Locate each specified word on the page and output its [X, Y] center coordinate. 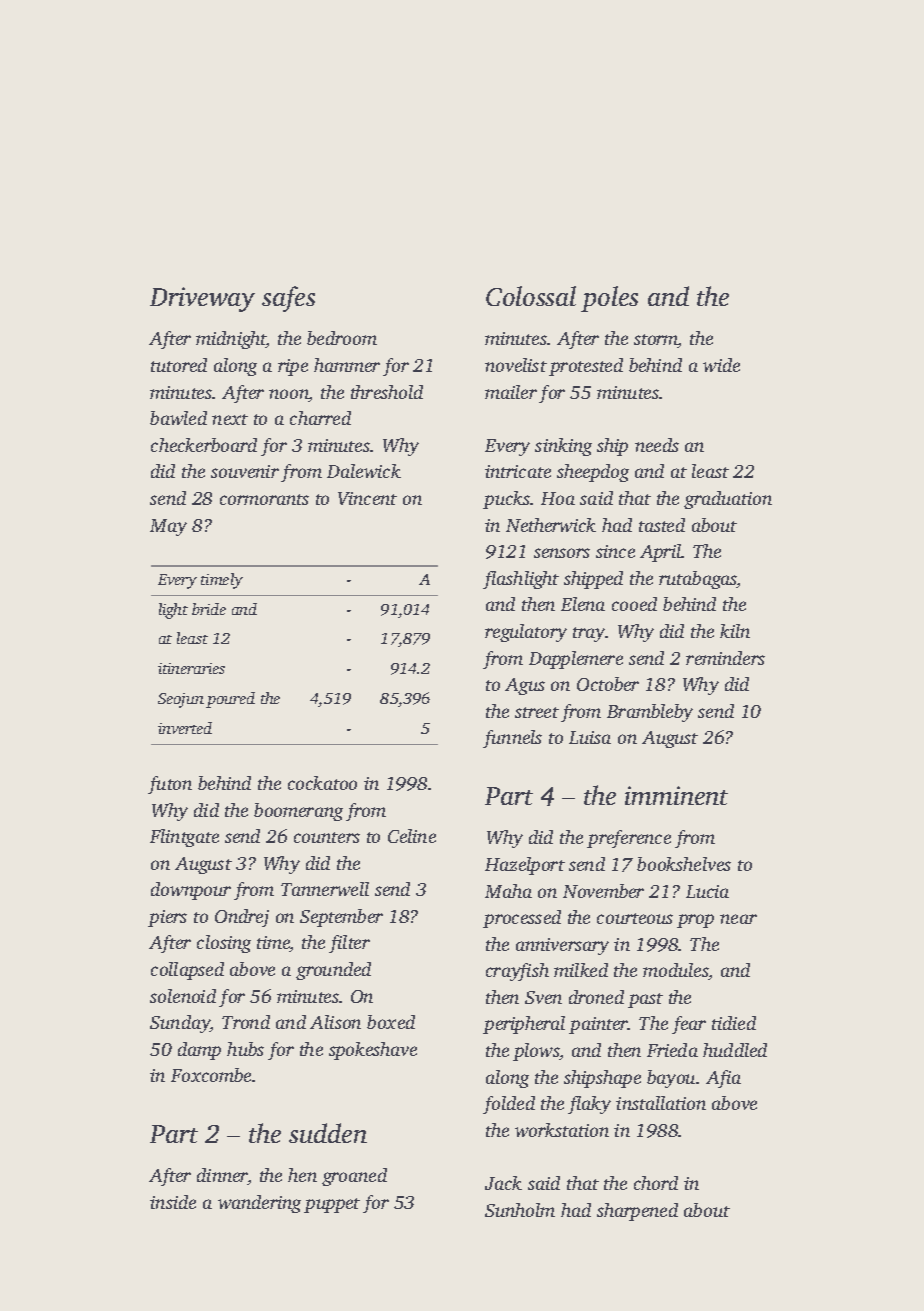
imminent [676, 795]
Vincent [367, 498]
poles [609, 299]
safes [288, 299]
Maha [508, 891]
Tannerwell [325, 889]
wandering [259, 1204]
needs [657, 445]
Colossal [531, 296]
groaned [354, 1177]
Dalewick [364, 471]
